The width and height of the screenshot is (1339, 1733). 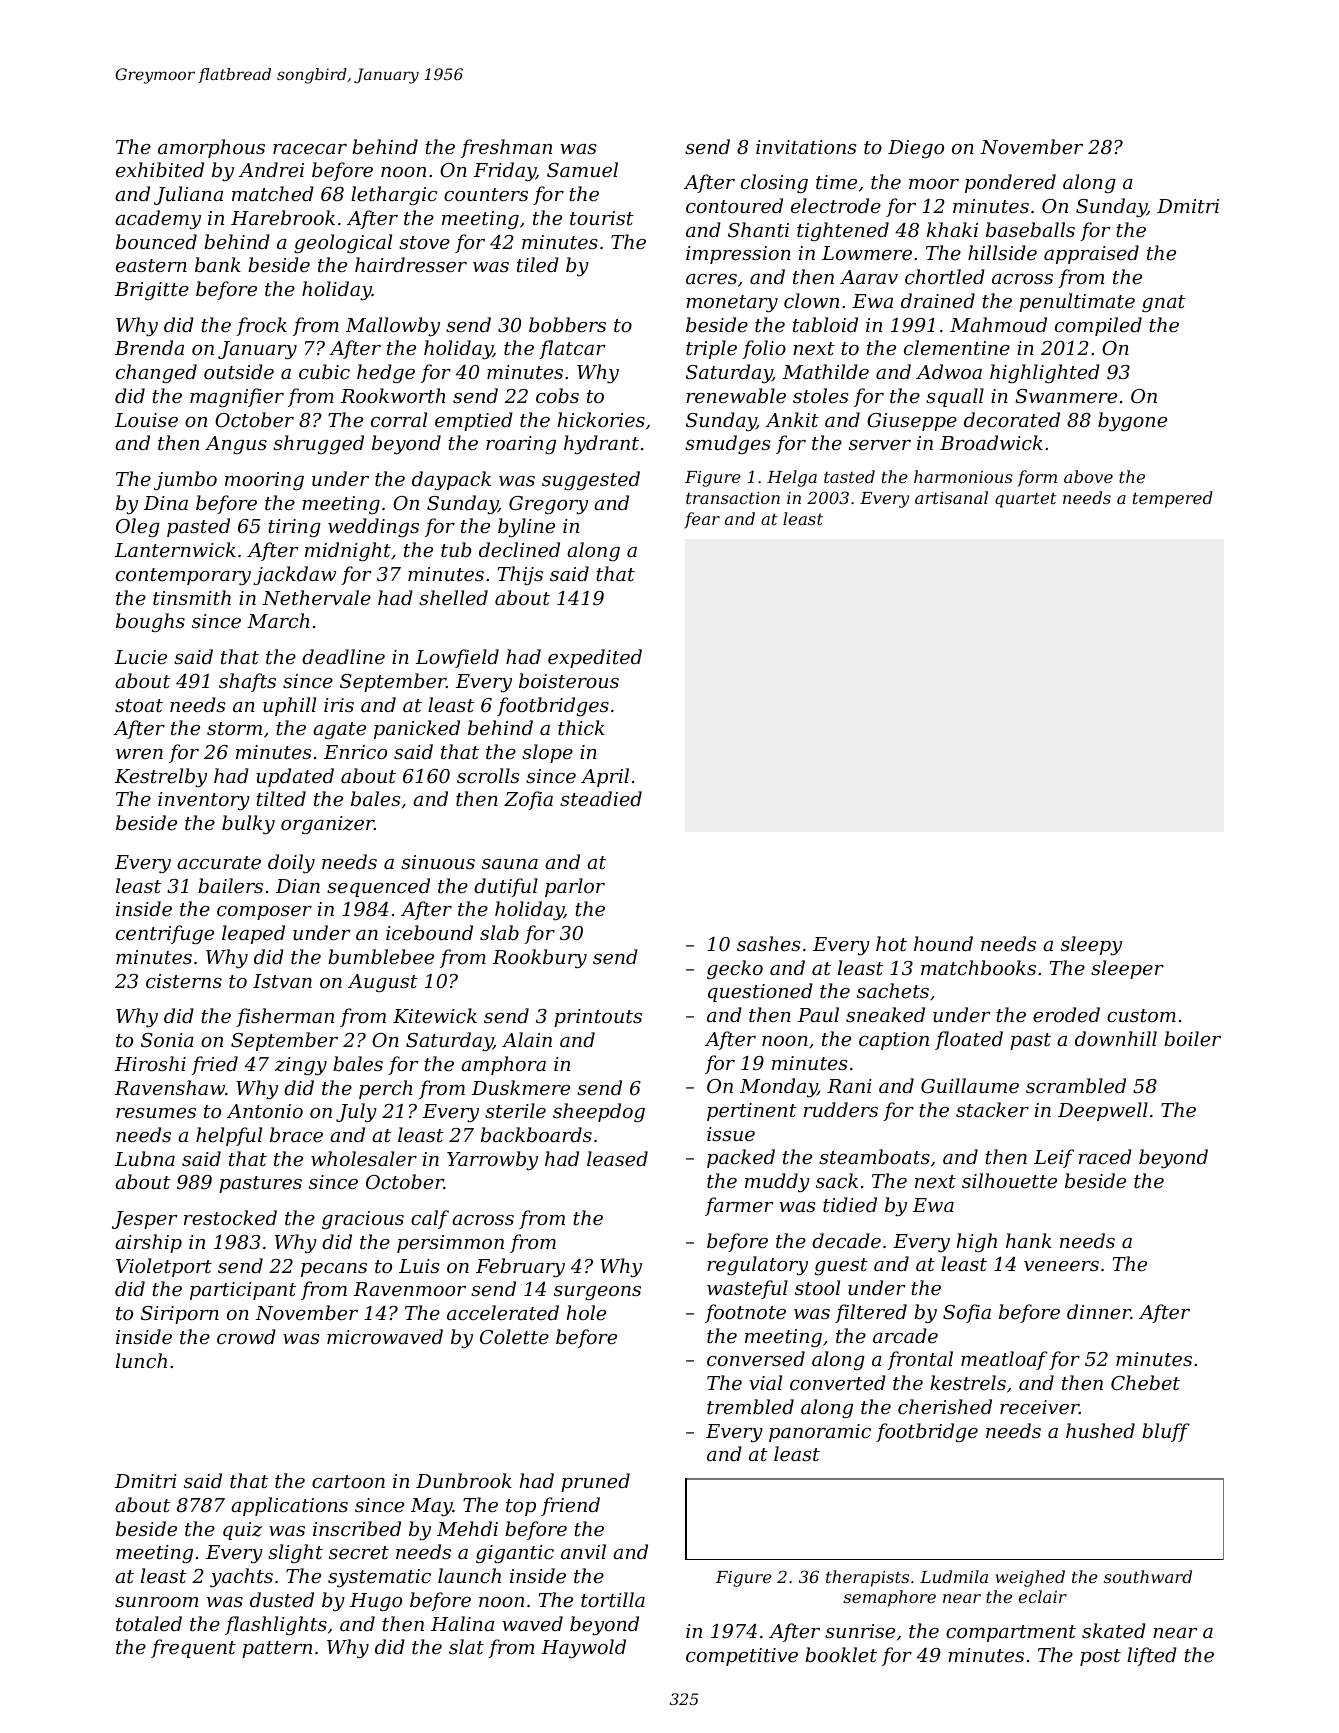 What do you see at coordinates (156, 1113) in the screenshot?
I see `resumes` at bounding box center [156, 1113].
